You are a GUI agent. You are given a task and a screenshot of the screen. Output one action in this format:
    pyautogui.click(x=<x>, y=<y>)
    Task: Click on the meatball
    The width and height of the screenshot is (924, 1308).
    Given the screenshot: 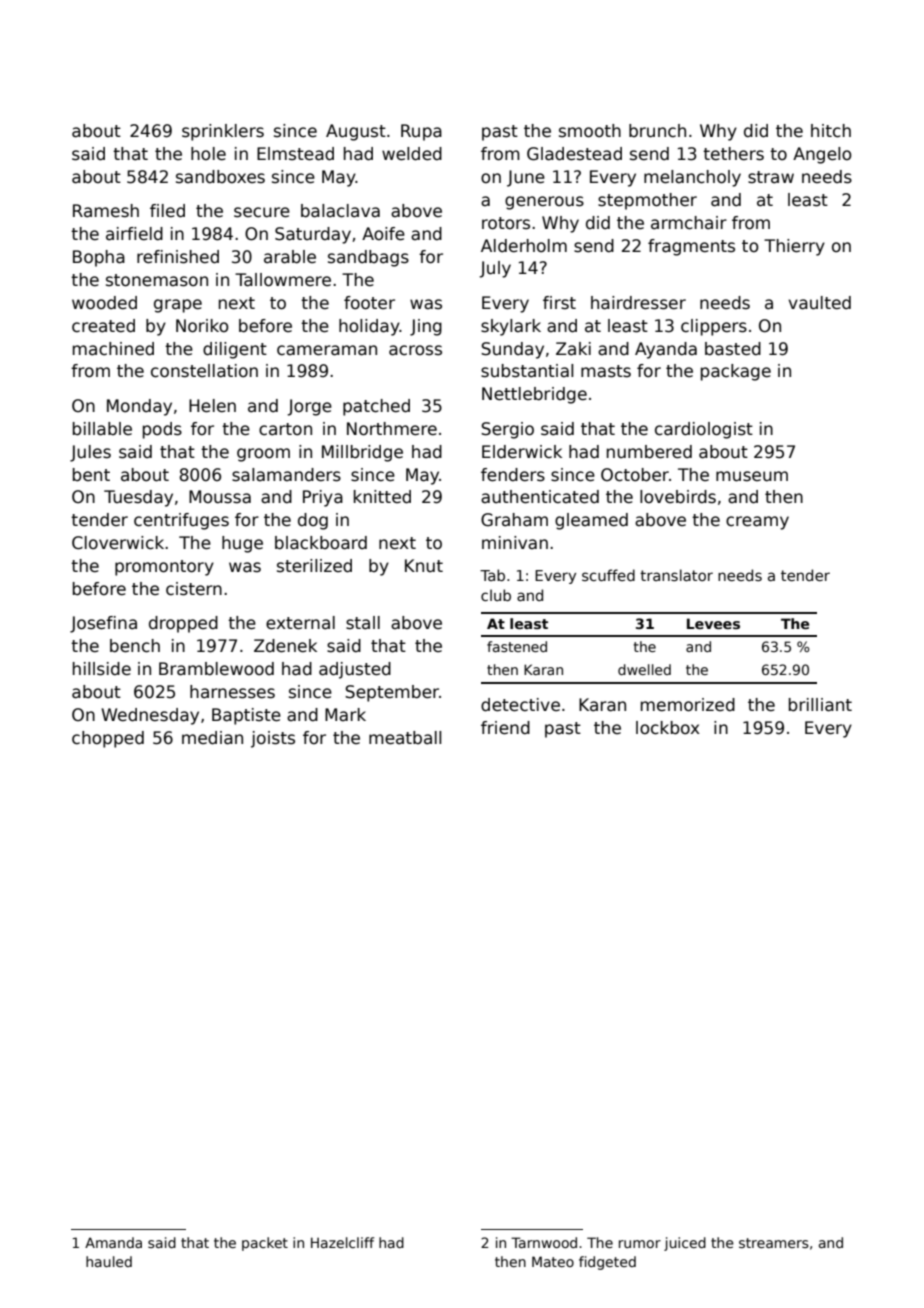 What is the action you would take?
    pyautogui.click(x=405, y=738)
